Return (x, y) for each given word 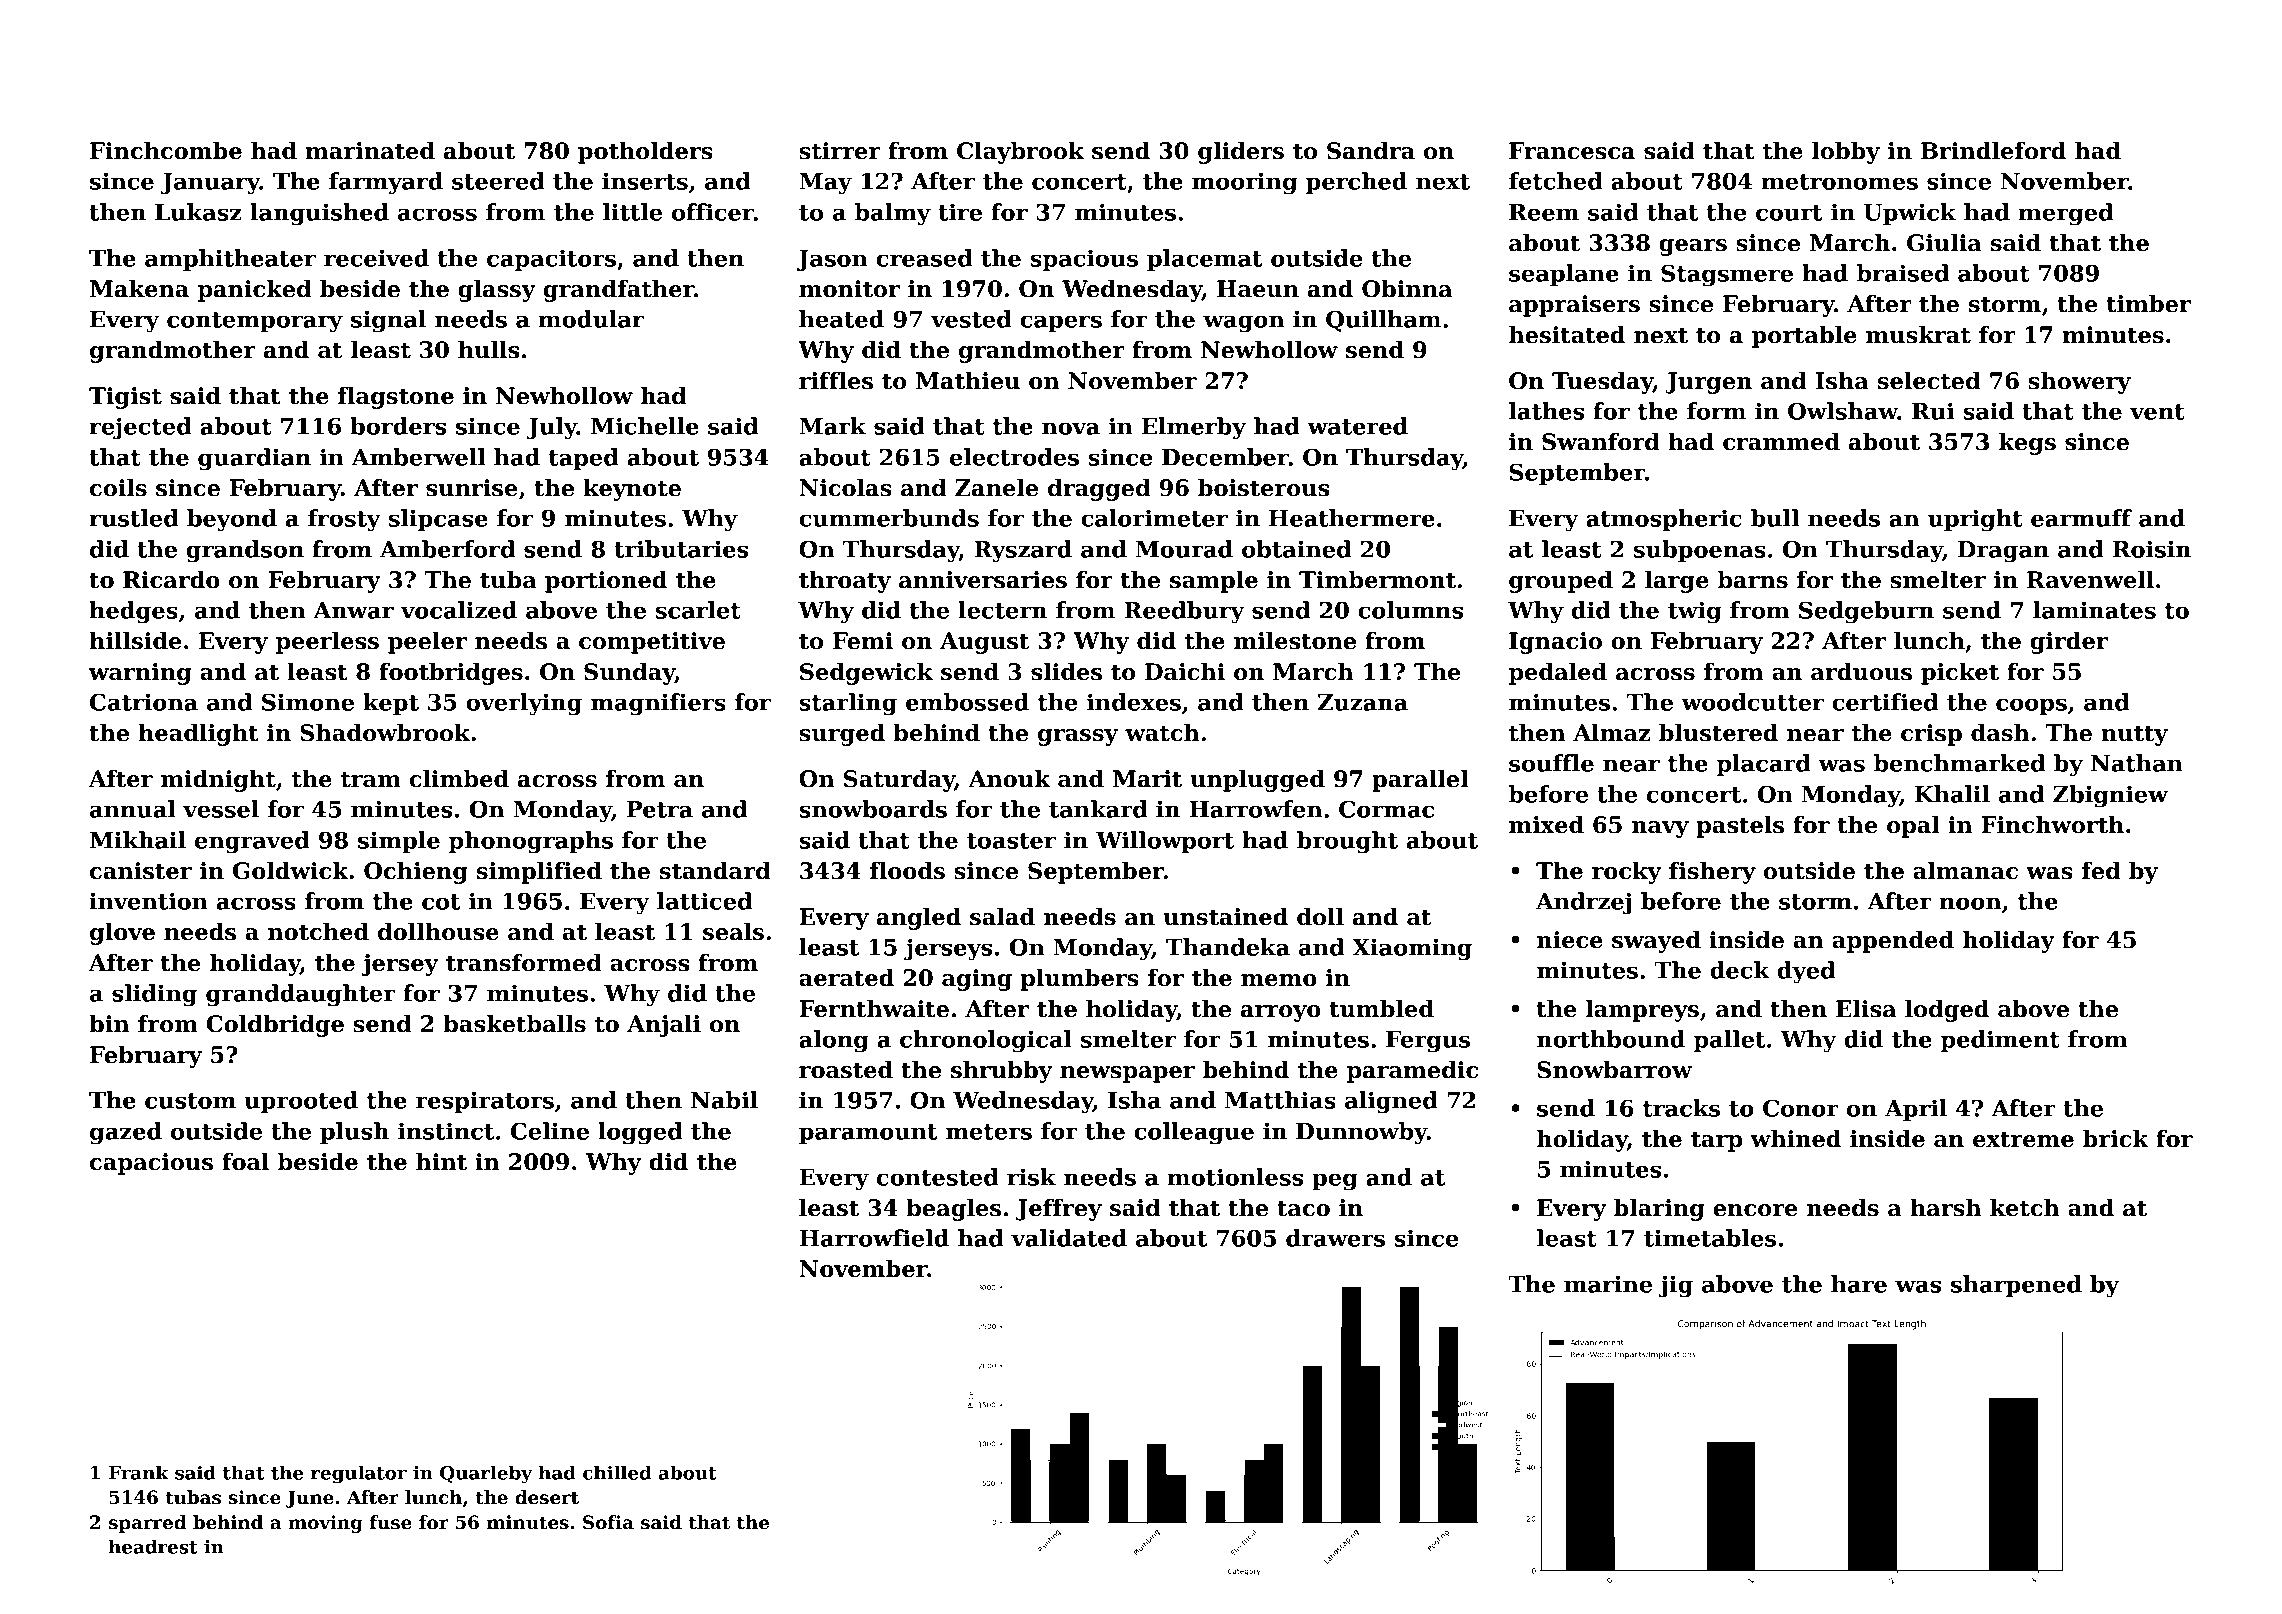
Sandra (1371, 150)
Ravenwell (2090, 579)
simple (399, 842)
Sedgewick (866, 673)
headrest (153, 1546)
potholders (645, 152)
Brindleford (1993, 150)
